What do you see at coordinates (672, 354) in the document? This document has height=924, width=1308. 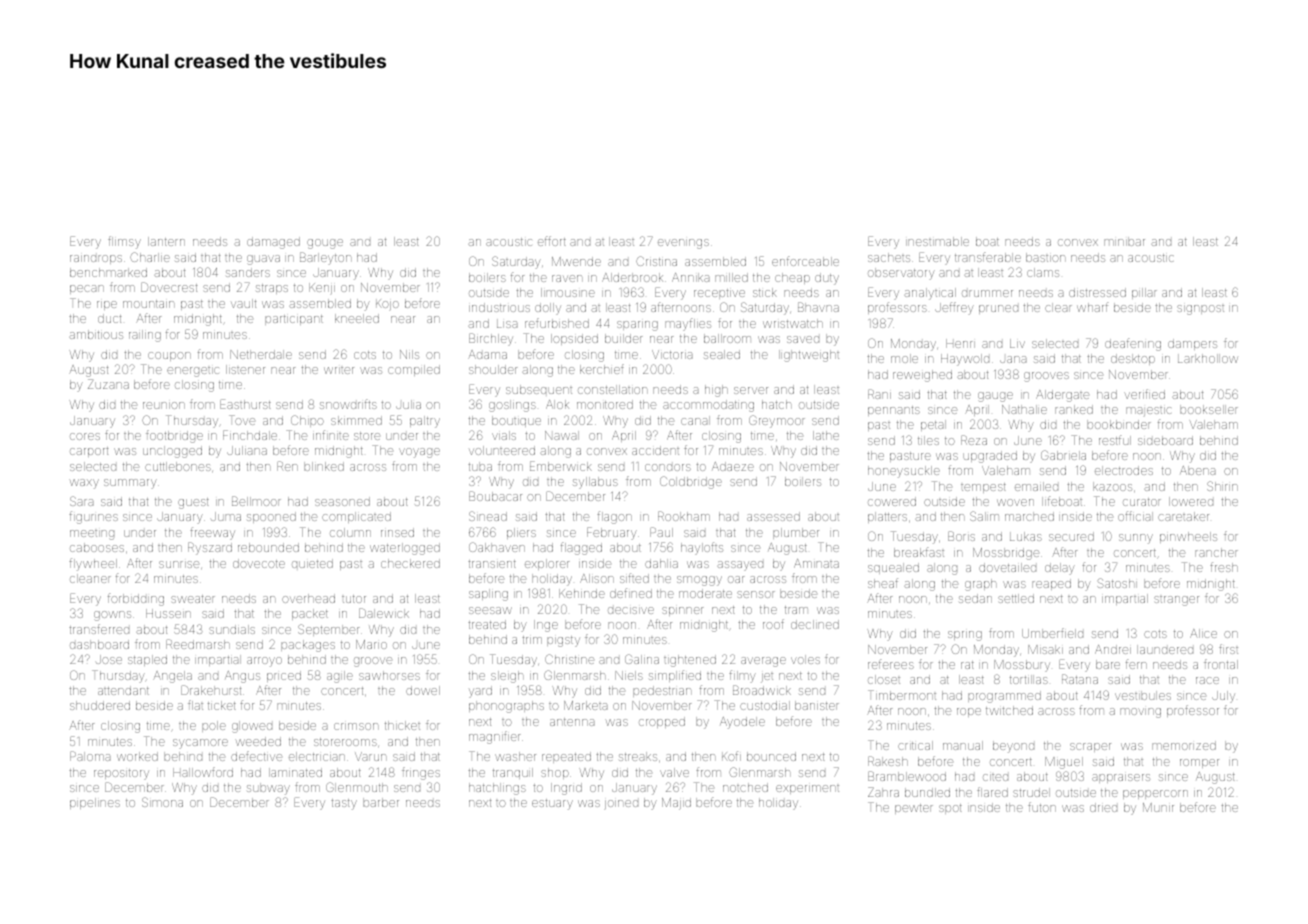 I see `Victoria` at bounding box center [672, 354].
